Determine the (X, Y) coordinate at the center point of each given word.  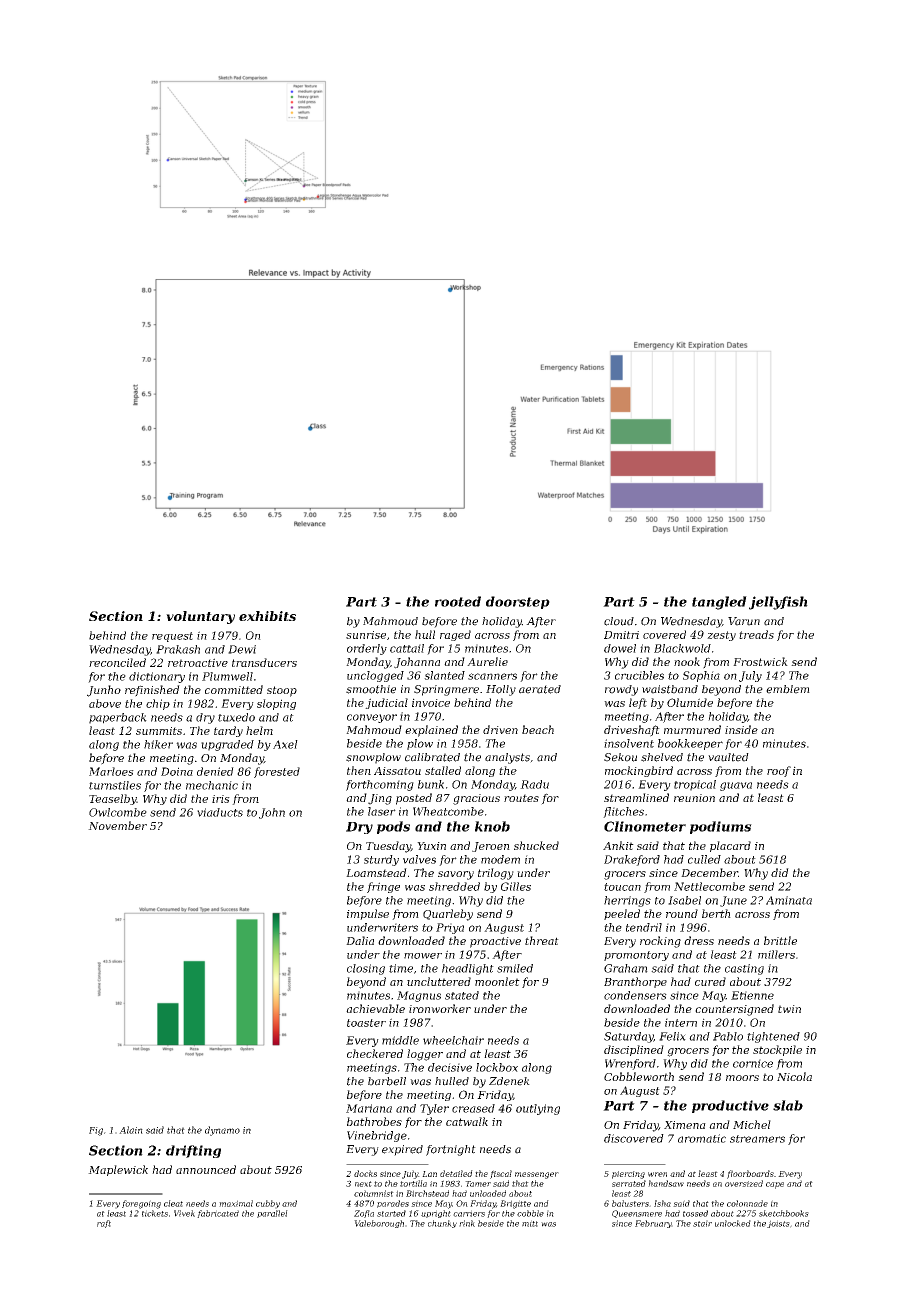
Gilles (516, 886)
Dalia (360, 940)
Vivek (184, 1213)
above (105, 703)
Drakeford (632, 860)
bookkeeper (690, 744)
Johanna (417, 663)
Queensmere (637, 1214)
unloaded (488, 1193)
